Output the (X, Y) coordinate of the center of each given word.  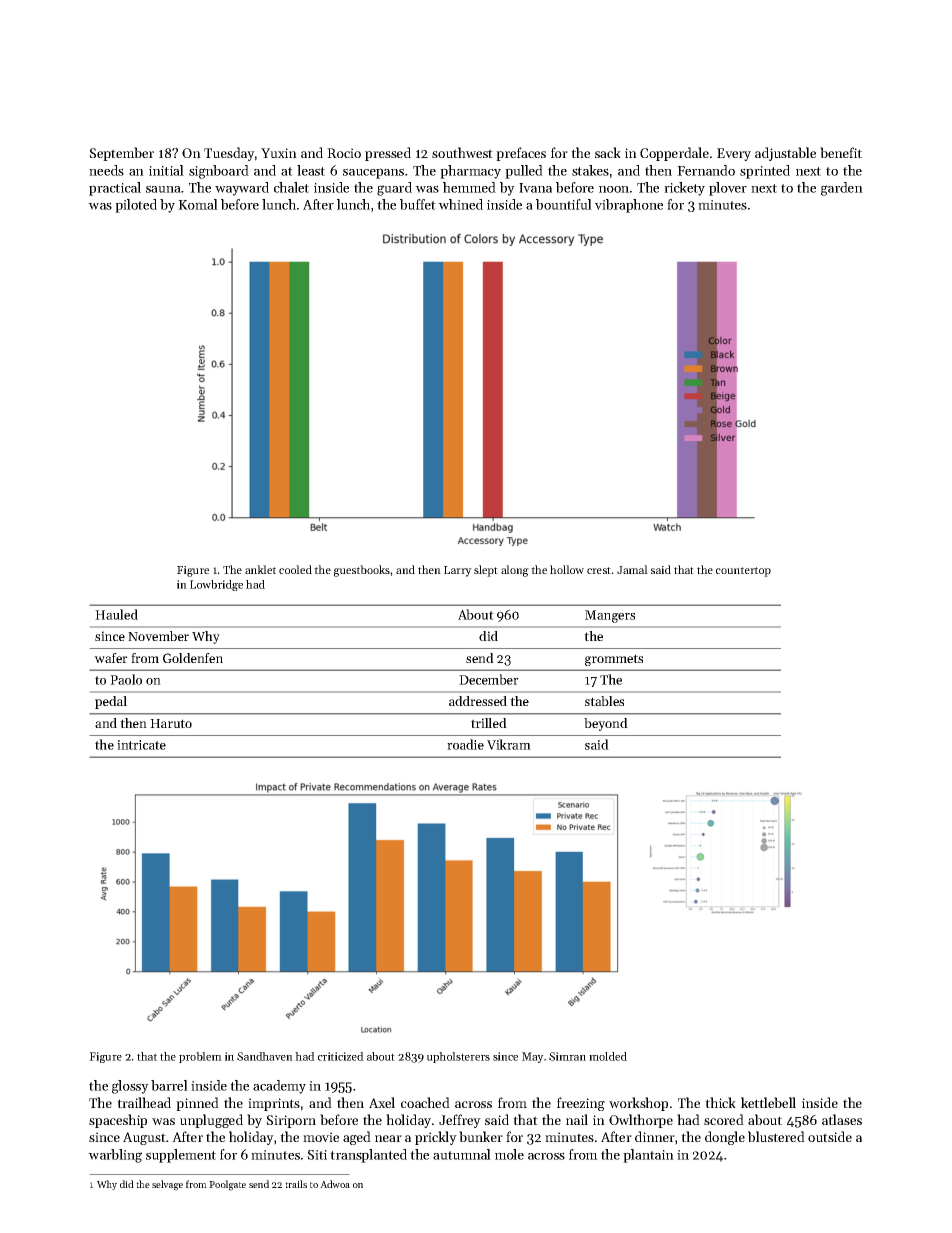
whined (460, 204)
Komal (198, 204)
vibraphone (629, 206)
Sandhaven (265, 1056)
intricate (141, 745)
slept (486, 571)
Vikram (509, 744)
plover (728, 189)
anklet (260, 569)
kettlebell (768, 1102)
